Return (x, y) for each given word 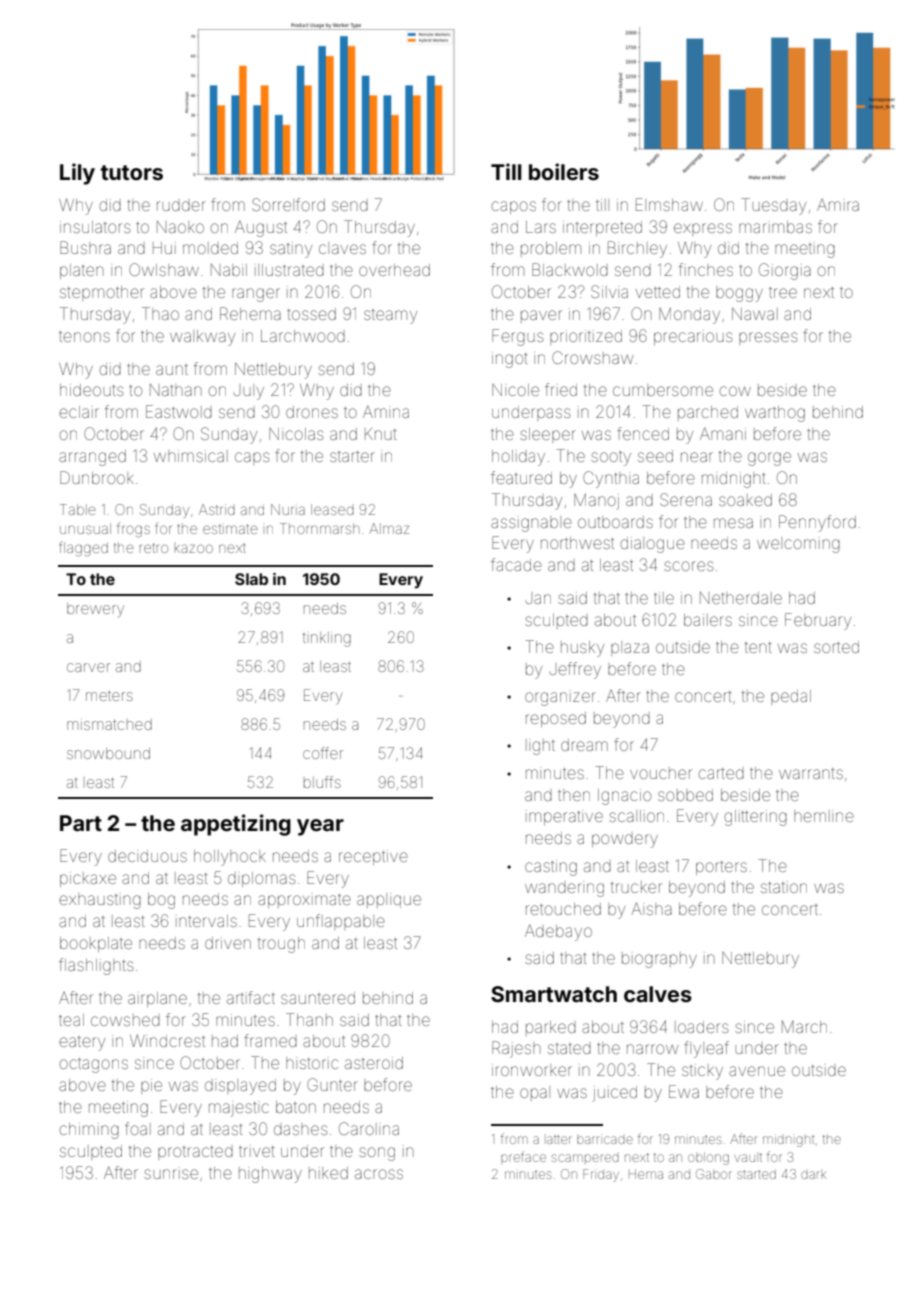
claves (342, 248)
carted (721, 773)
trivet (257, 1151)
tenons (84, 336)
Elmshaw (669, 204)
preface (523, 1156)
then (574, 795)
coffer (323, 753)
